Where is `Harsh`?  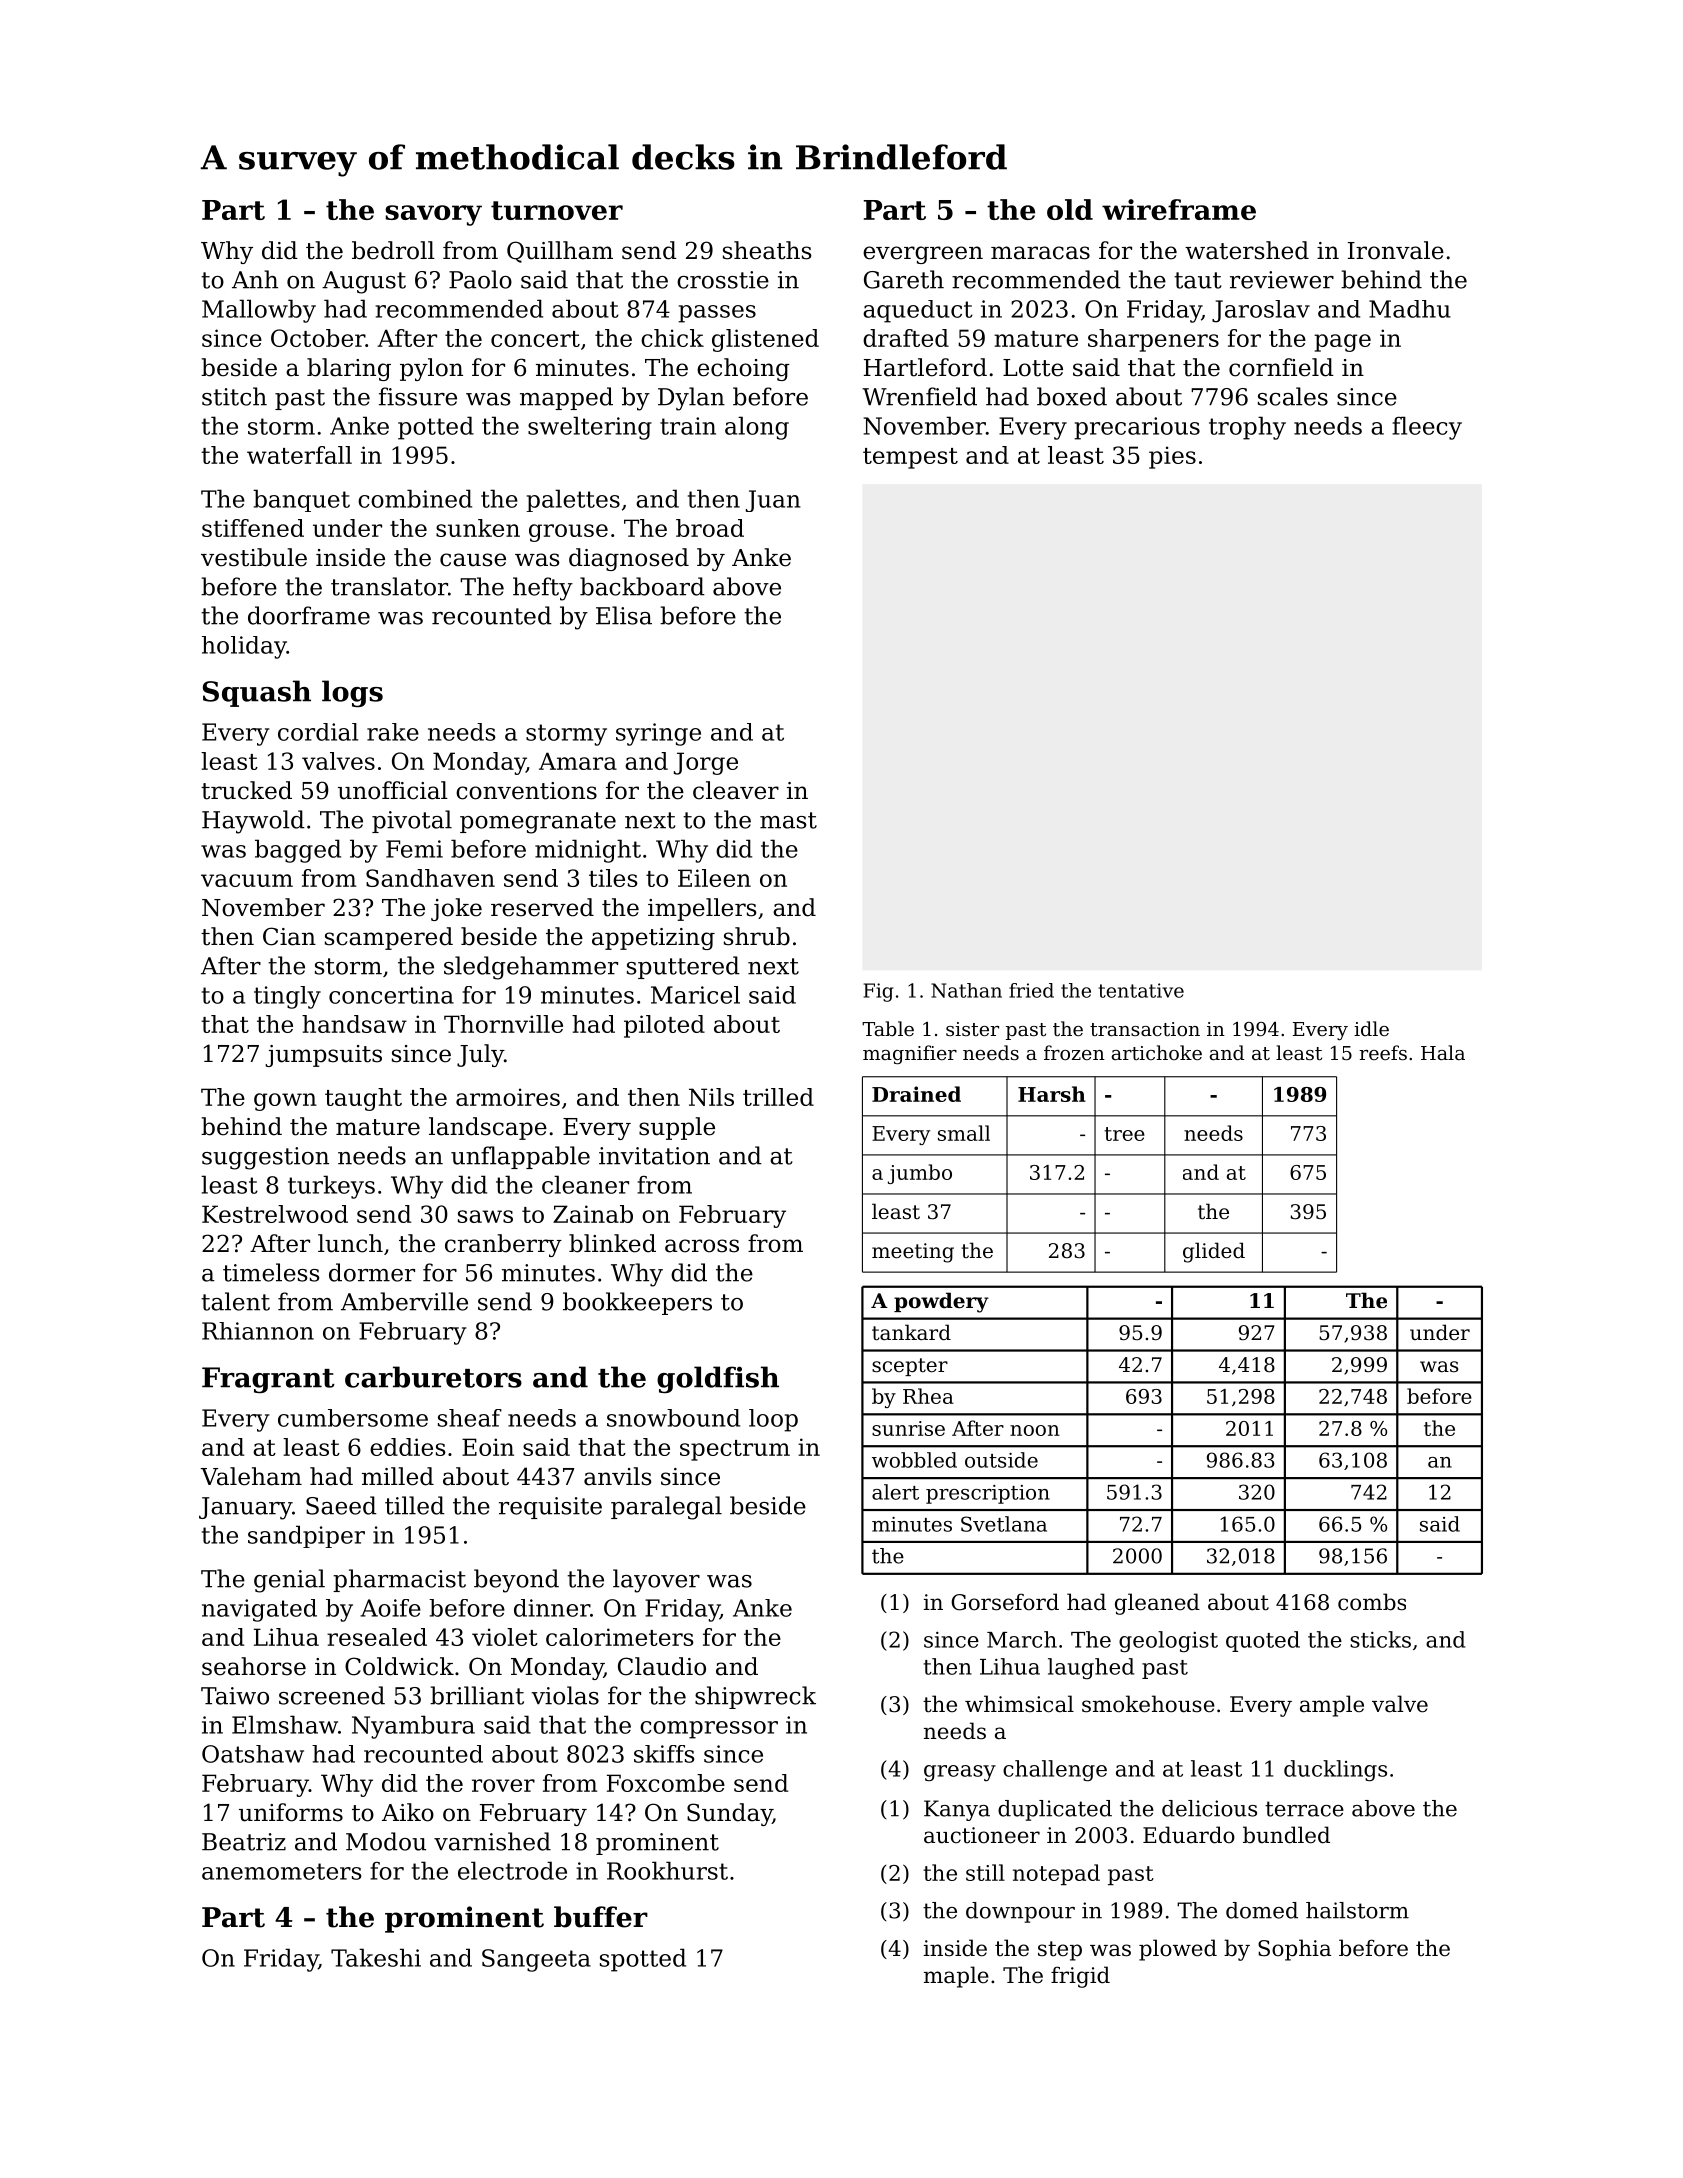
Harsh is located at coordinates (1052, 1094).
